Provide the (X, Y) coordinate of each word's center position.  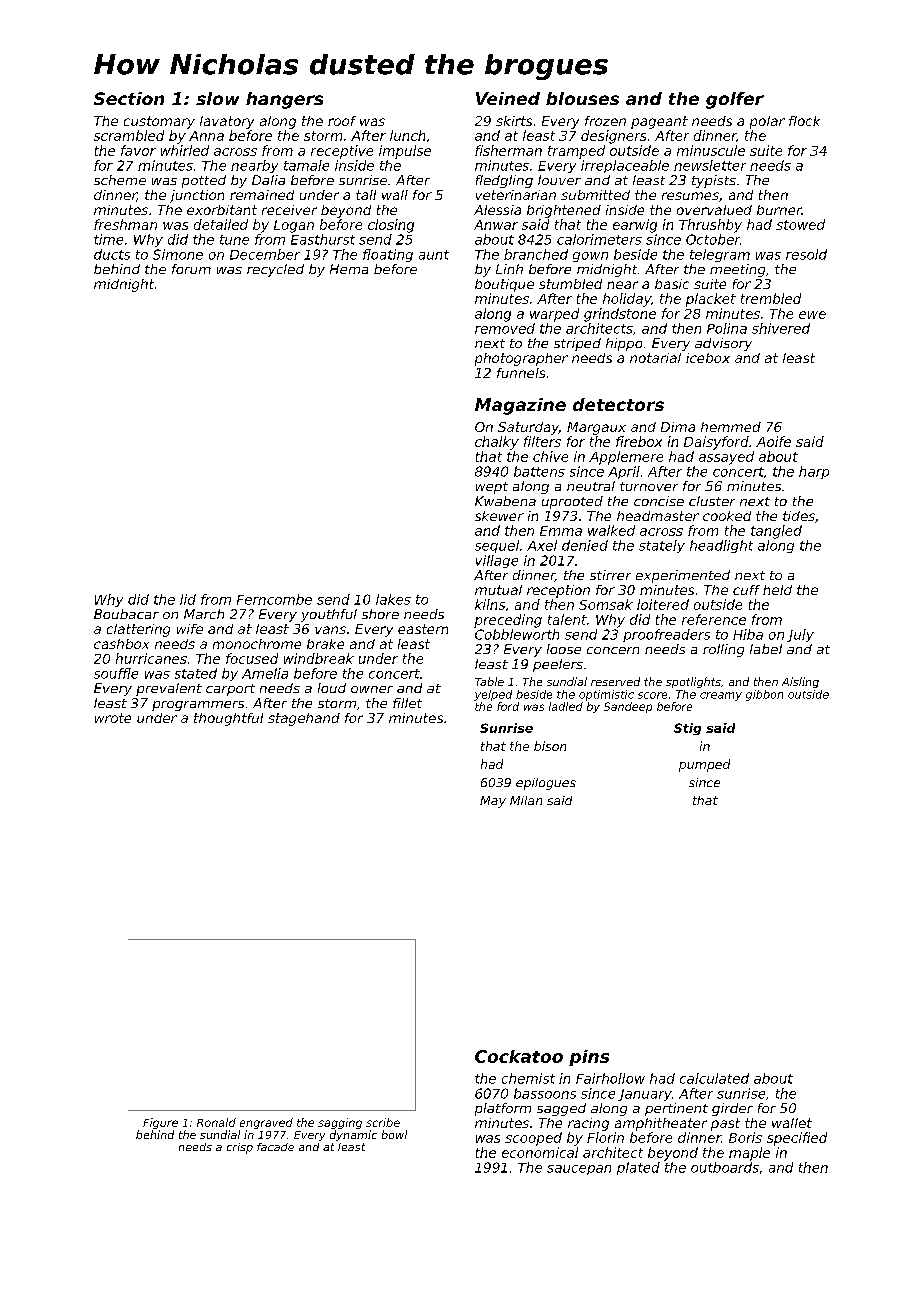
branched (536, 254)
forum (191, 269)
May (493, 802)
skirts (514, 121)
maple (749, 1154)
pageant (659, 122)
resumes (690, 196)
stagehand (304, 719)
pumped (704, 765)
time (108, 239)
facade (275, 1147)
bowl (394, 1134)
